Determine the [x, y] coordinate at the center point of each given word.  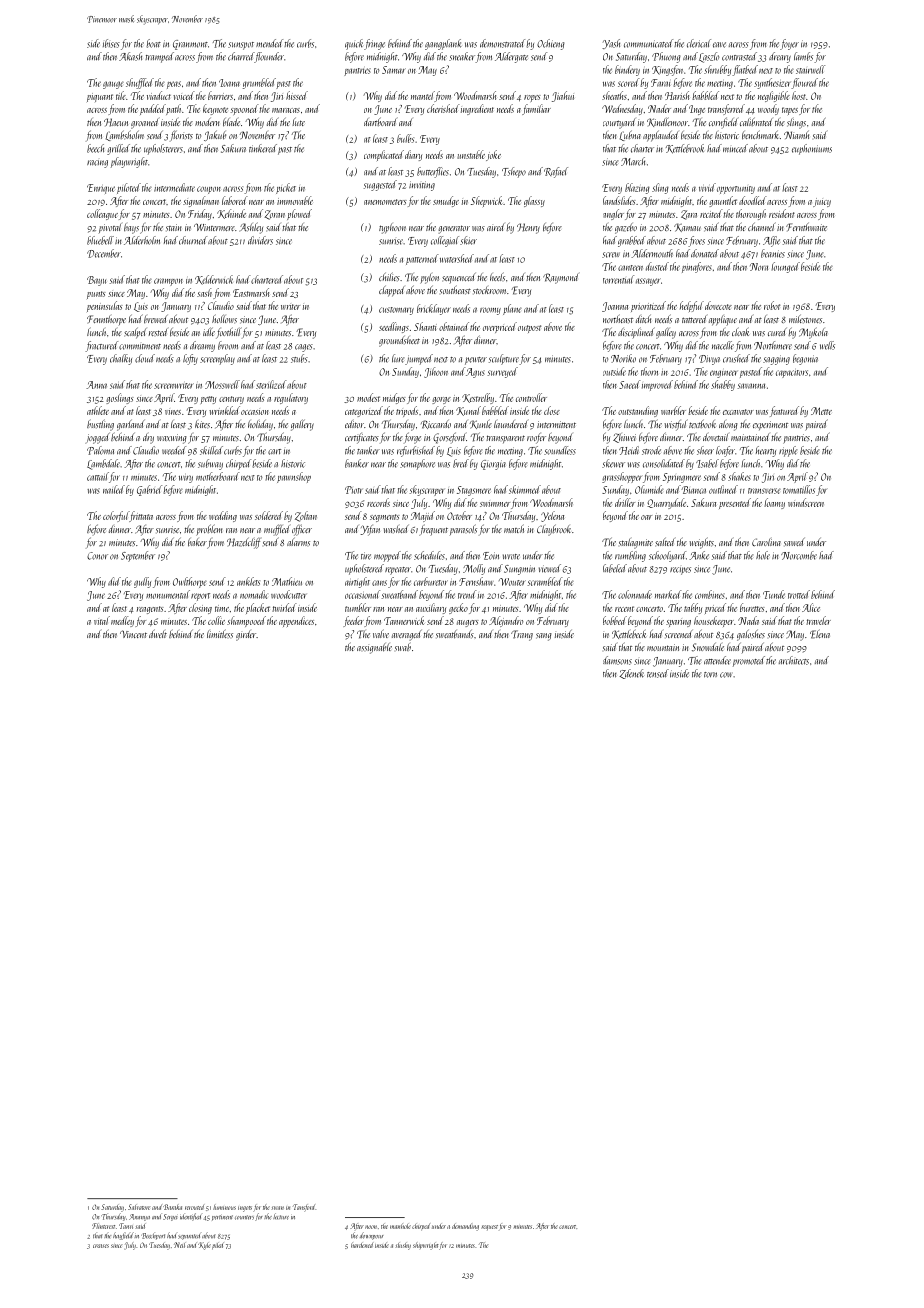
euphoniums [812, 149]
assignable [374, 648]
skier [468, 240]
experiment [770, 425]
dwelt [158, 633]
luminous [224, 1207]
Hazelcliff [244, 543]
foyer [789, 44]
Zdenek [631, 674]
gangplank [443, 44]
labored [235, 200]
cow [726, 675]
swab [403, 646]
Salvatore [139, 1207]
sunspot [241, 46]
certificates [362, 438]
